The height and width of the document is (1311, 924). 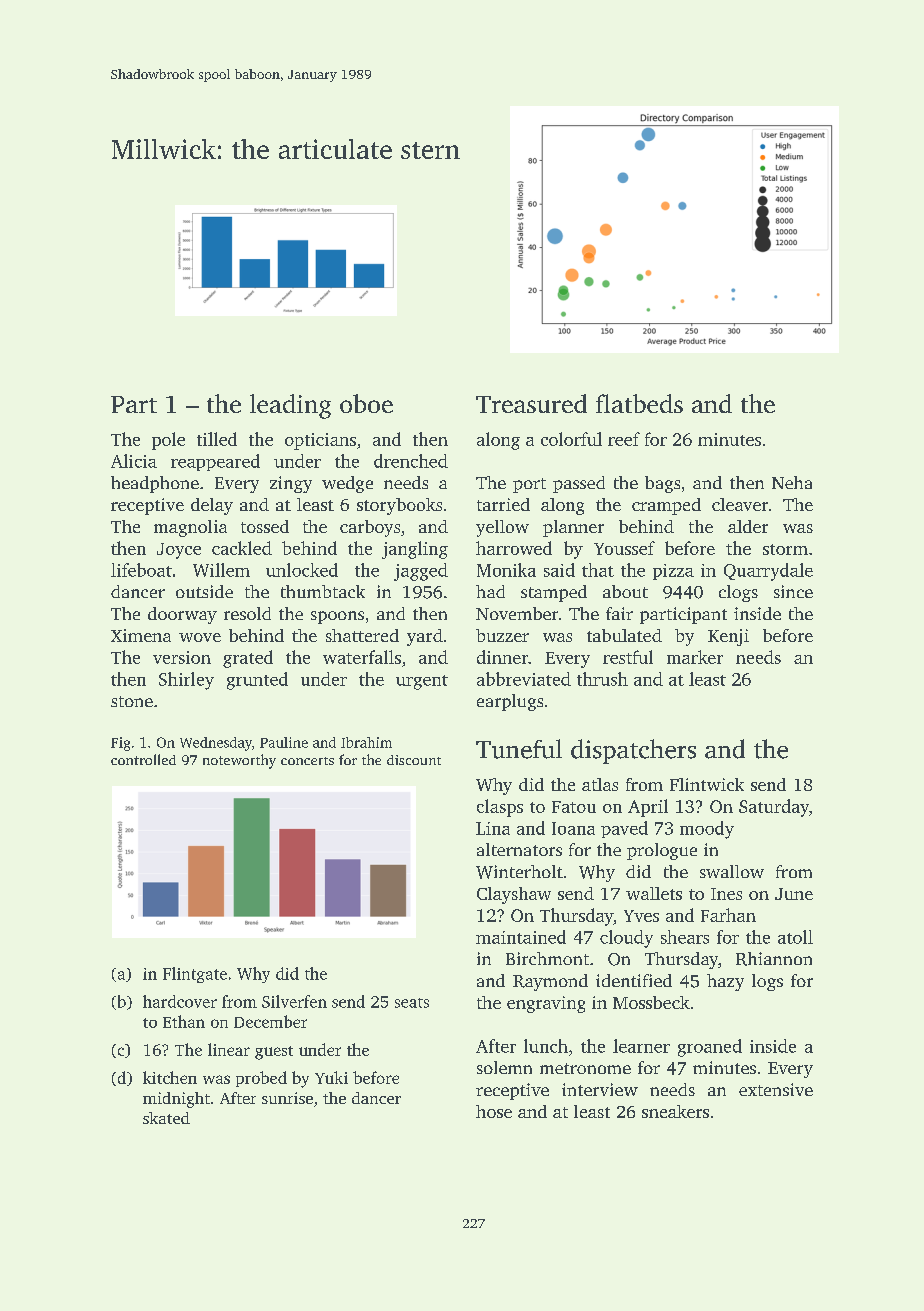 What do you see at coordinates (639, 403) in the document?
I see `flatbeds` at bounding box center [639, 403].
